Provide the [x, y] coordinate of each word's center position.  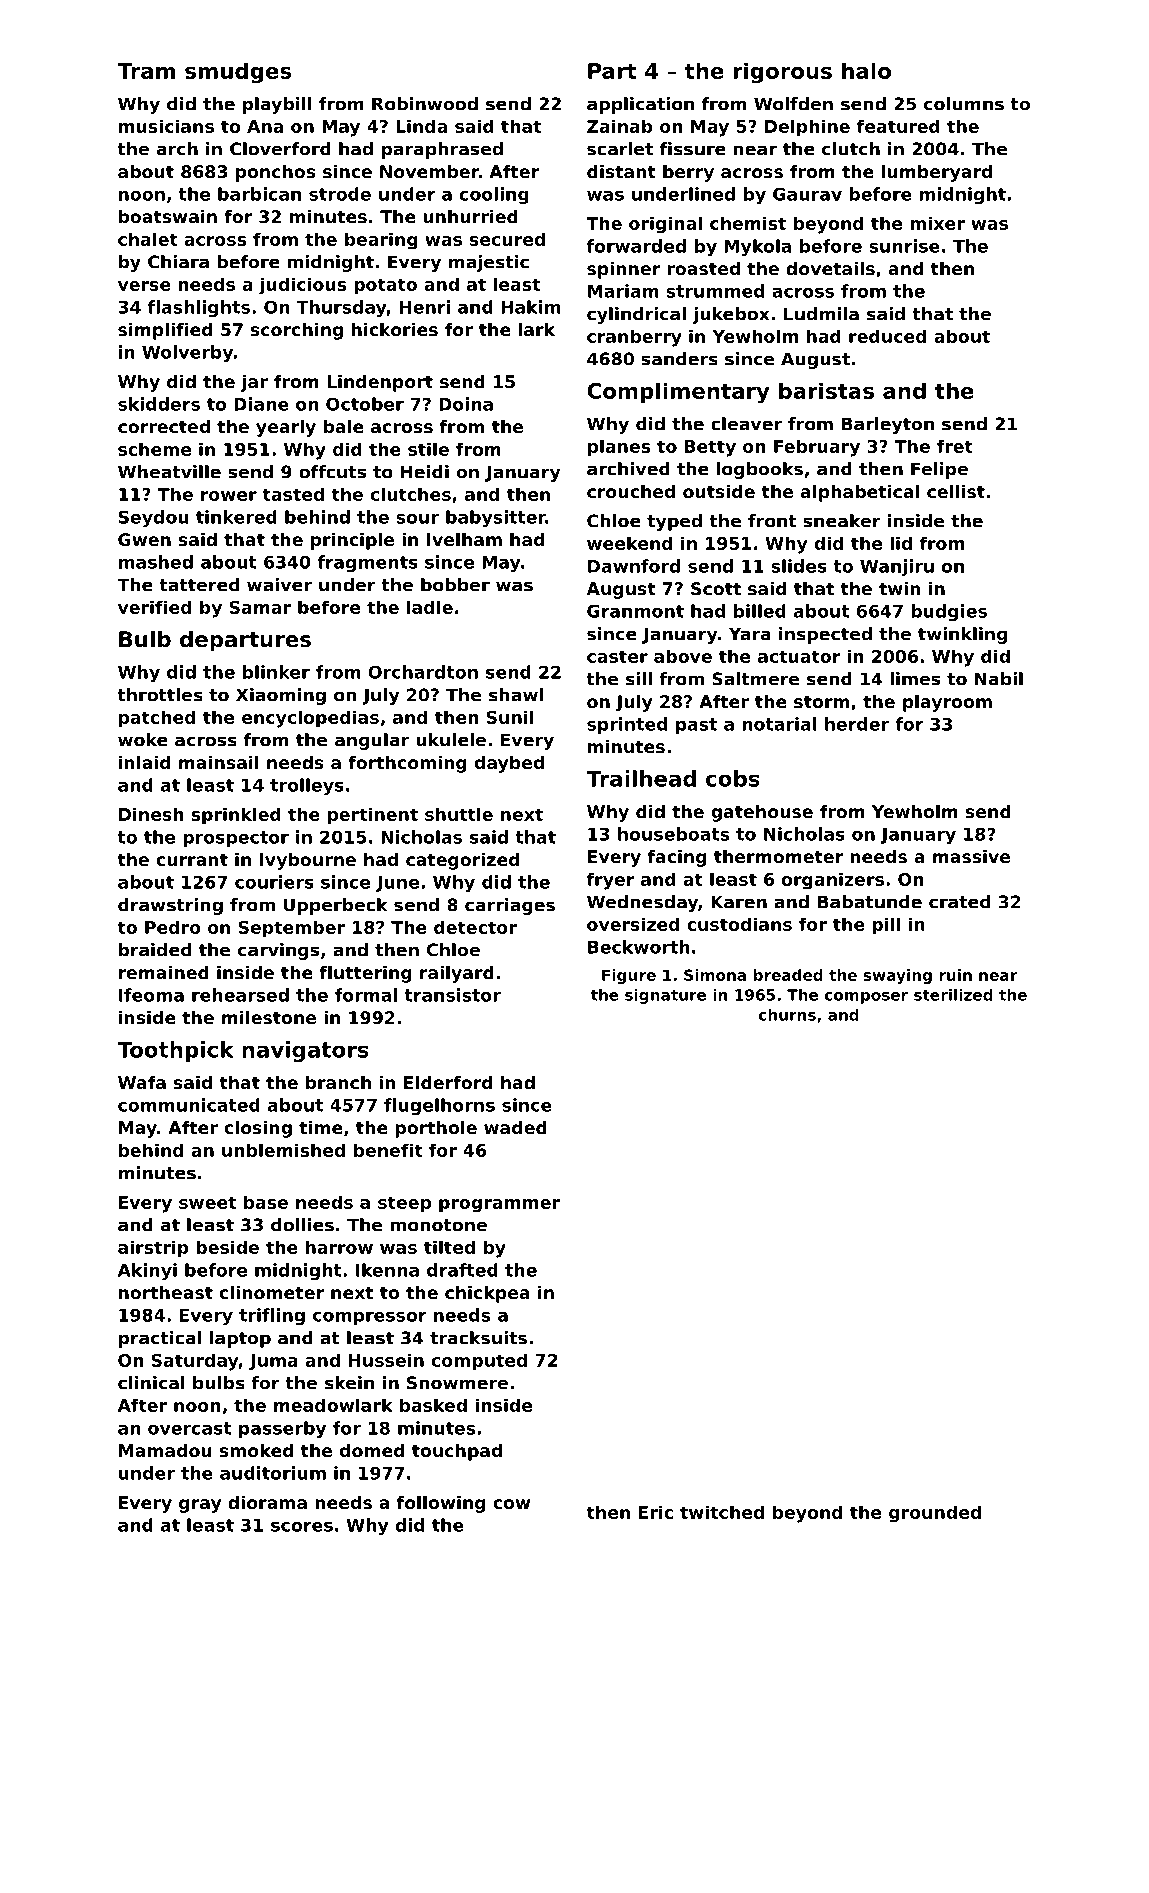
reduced [887, 336]
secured [507, 239]
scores [302, 1527]
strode [340, 194]
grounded [935, 1514]
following [441, 1504]
